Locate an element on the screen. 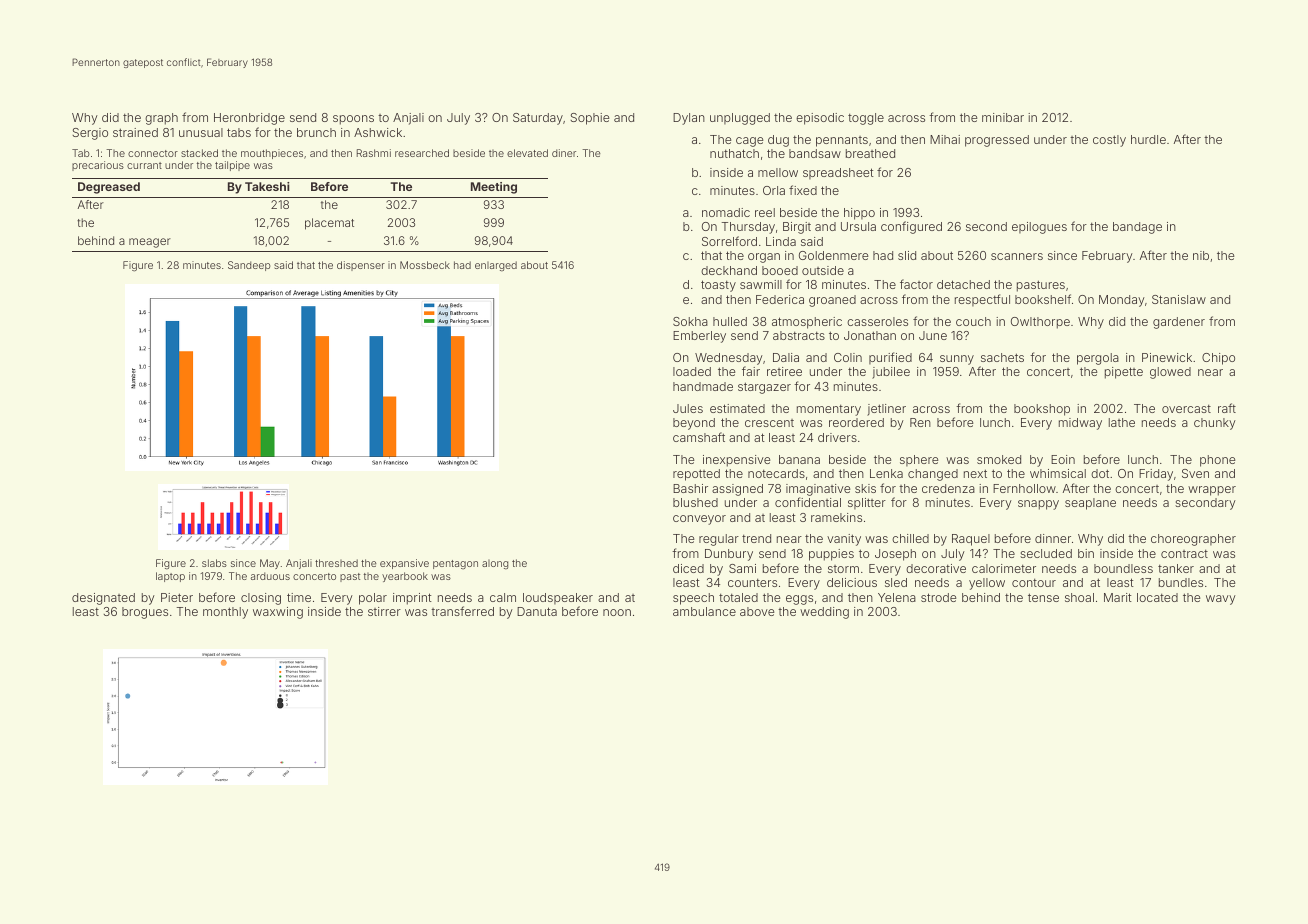 The height and width of the screenshot is (924, 1308). Sophie is located at coordinates (589, 119).
